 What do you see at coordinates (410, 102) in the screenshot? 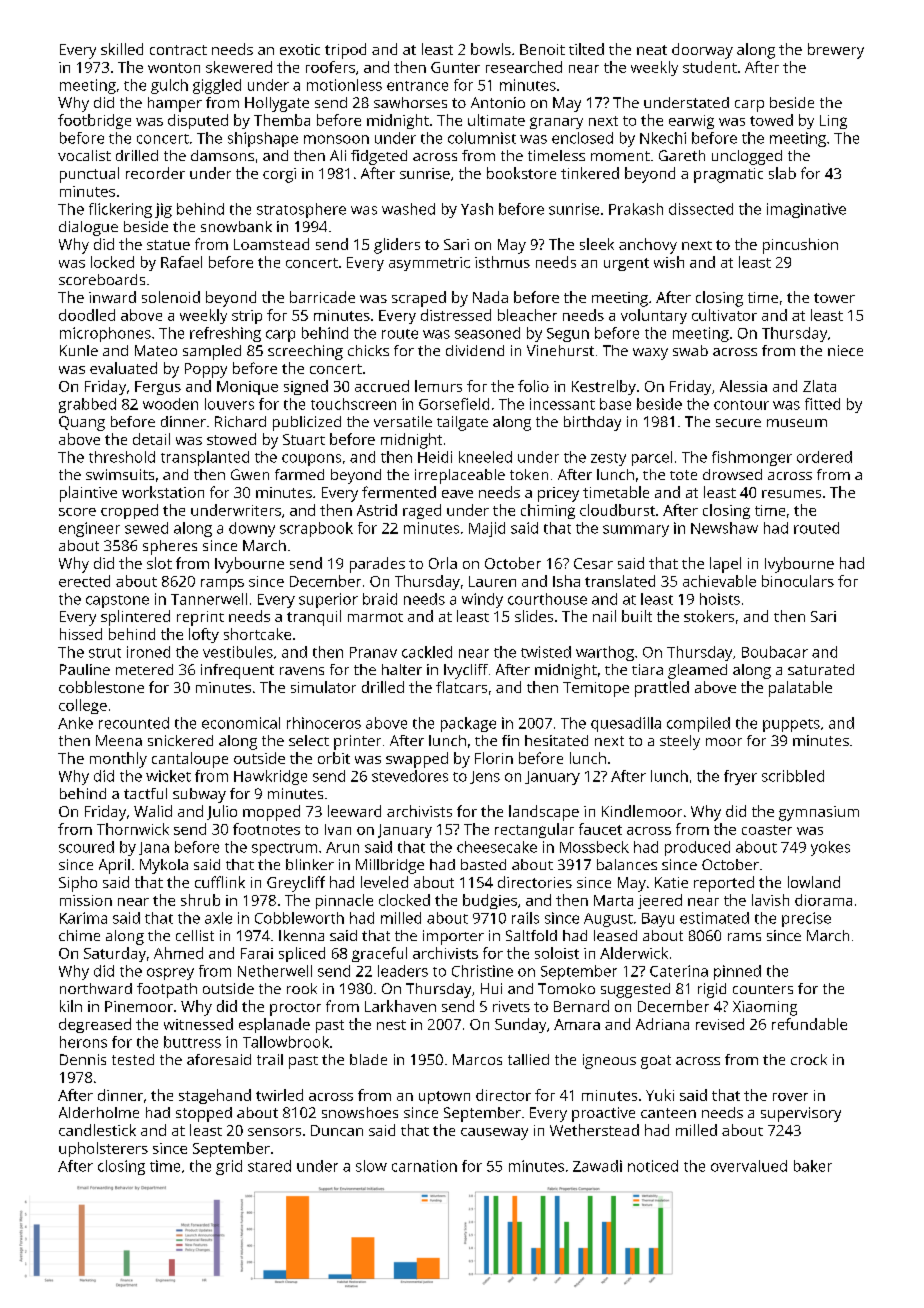
I see `sawhorses` at bounding box center [410, 102].
